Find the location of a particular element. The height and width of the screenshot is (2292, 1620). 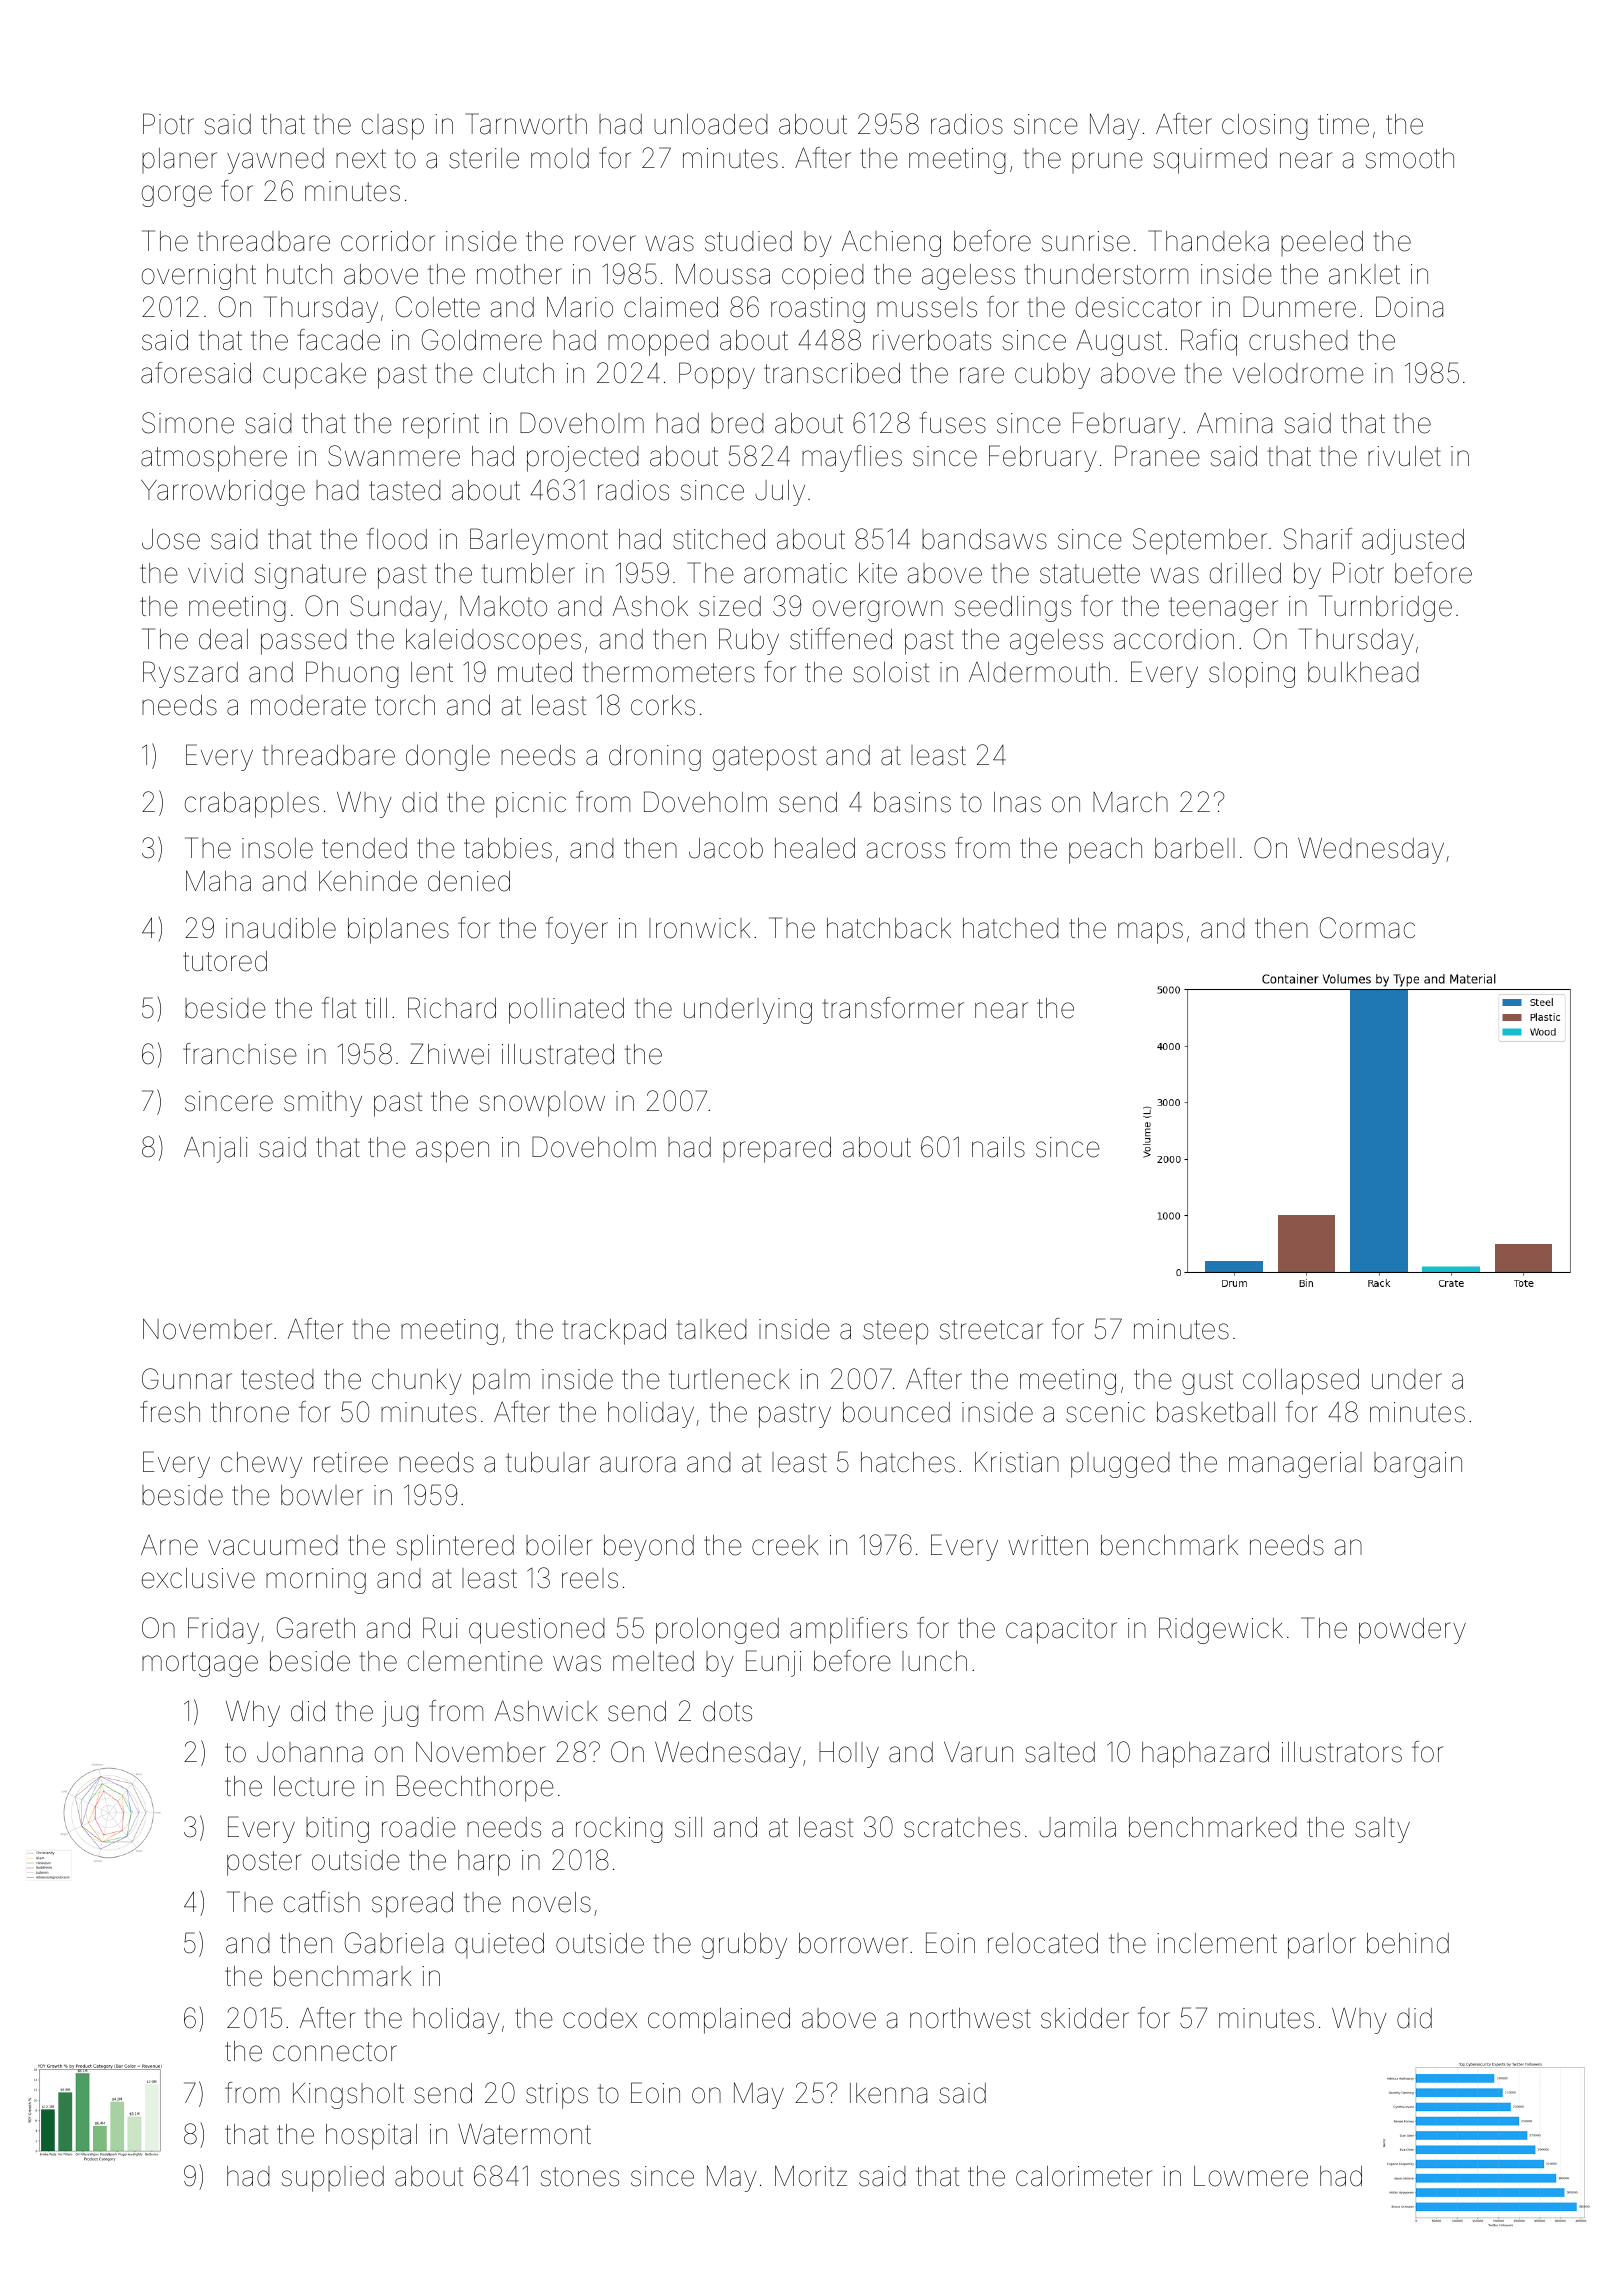

Achieng is located at coordinates (891, 243).
